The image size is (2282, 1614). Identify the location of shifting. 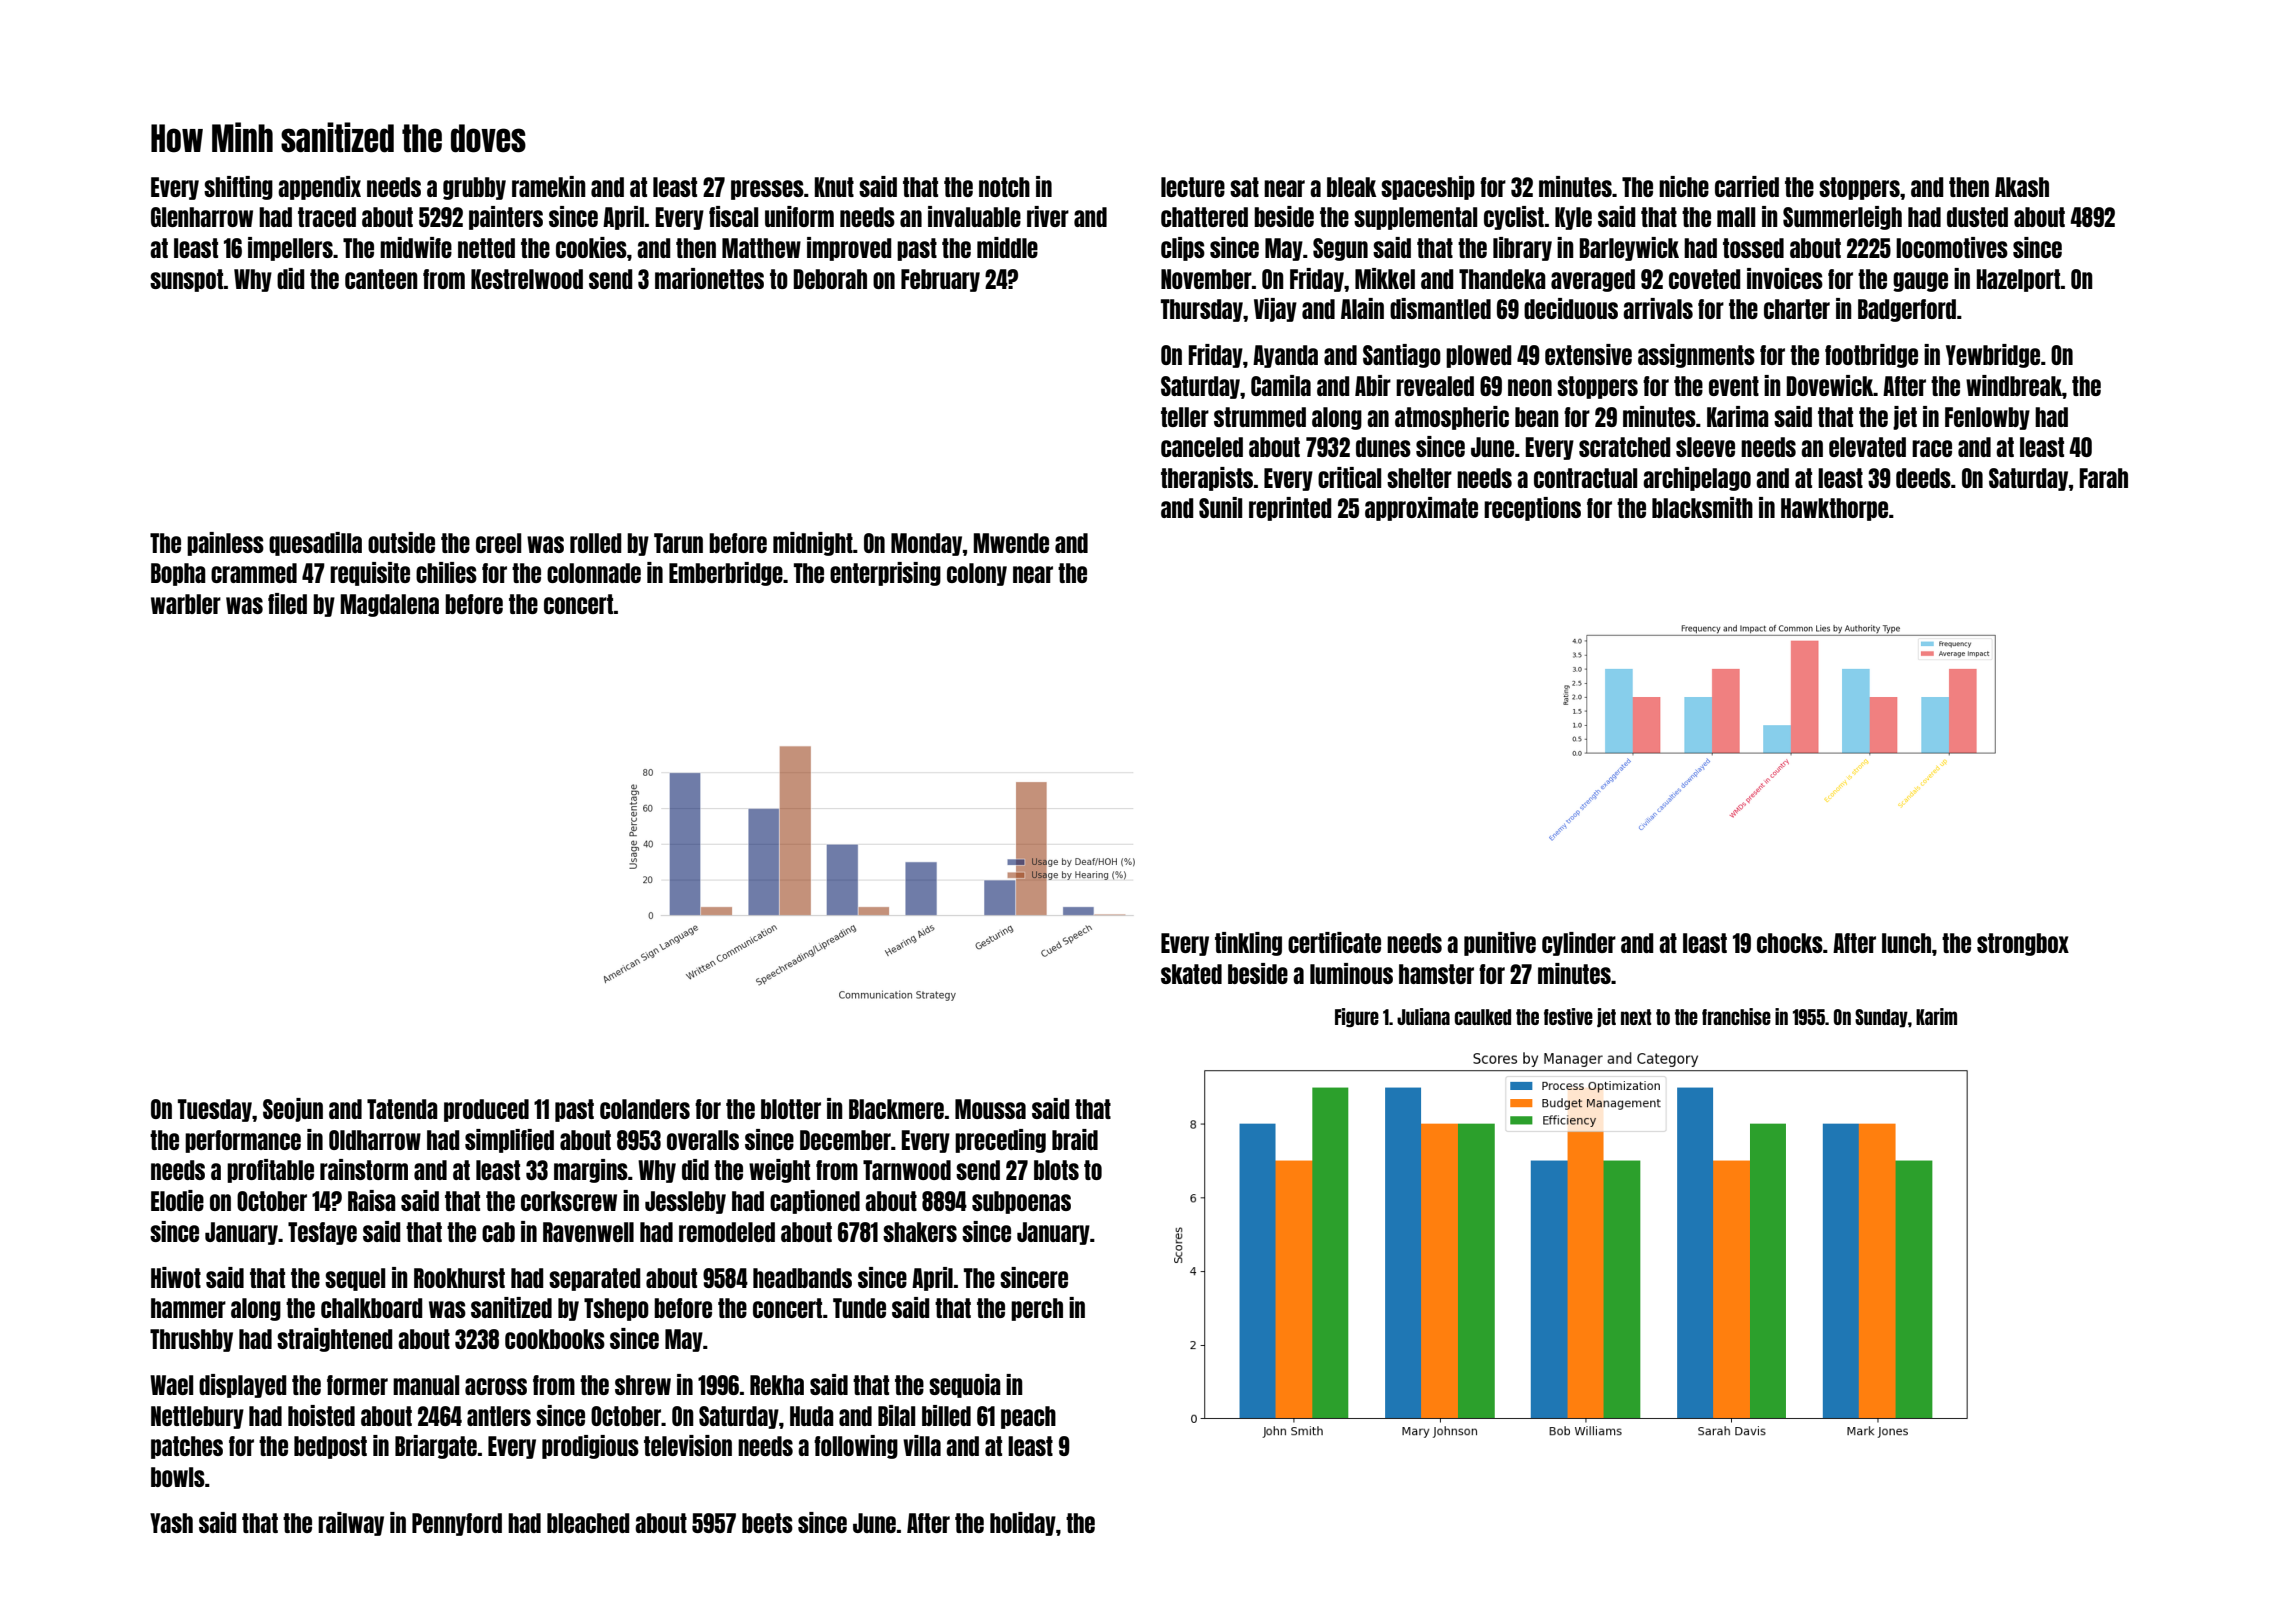
(238, 188).
